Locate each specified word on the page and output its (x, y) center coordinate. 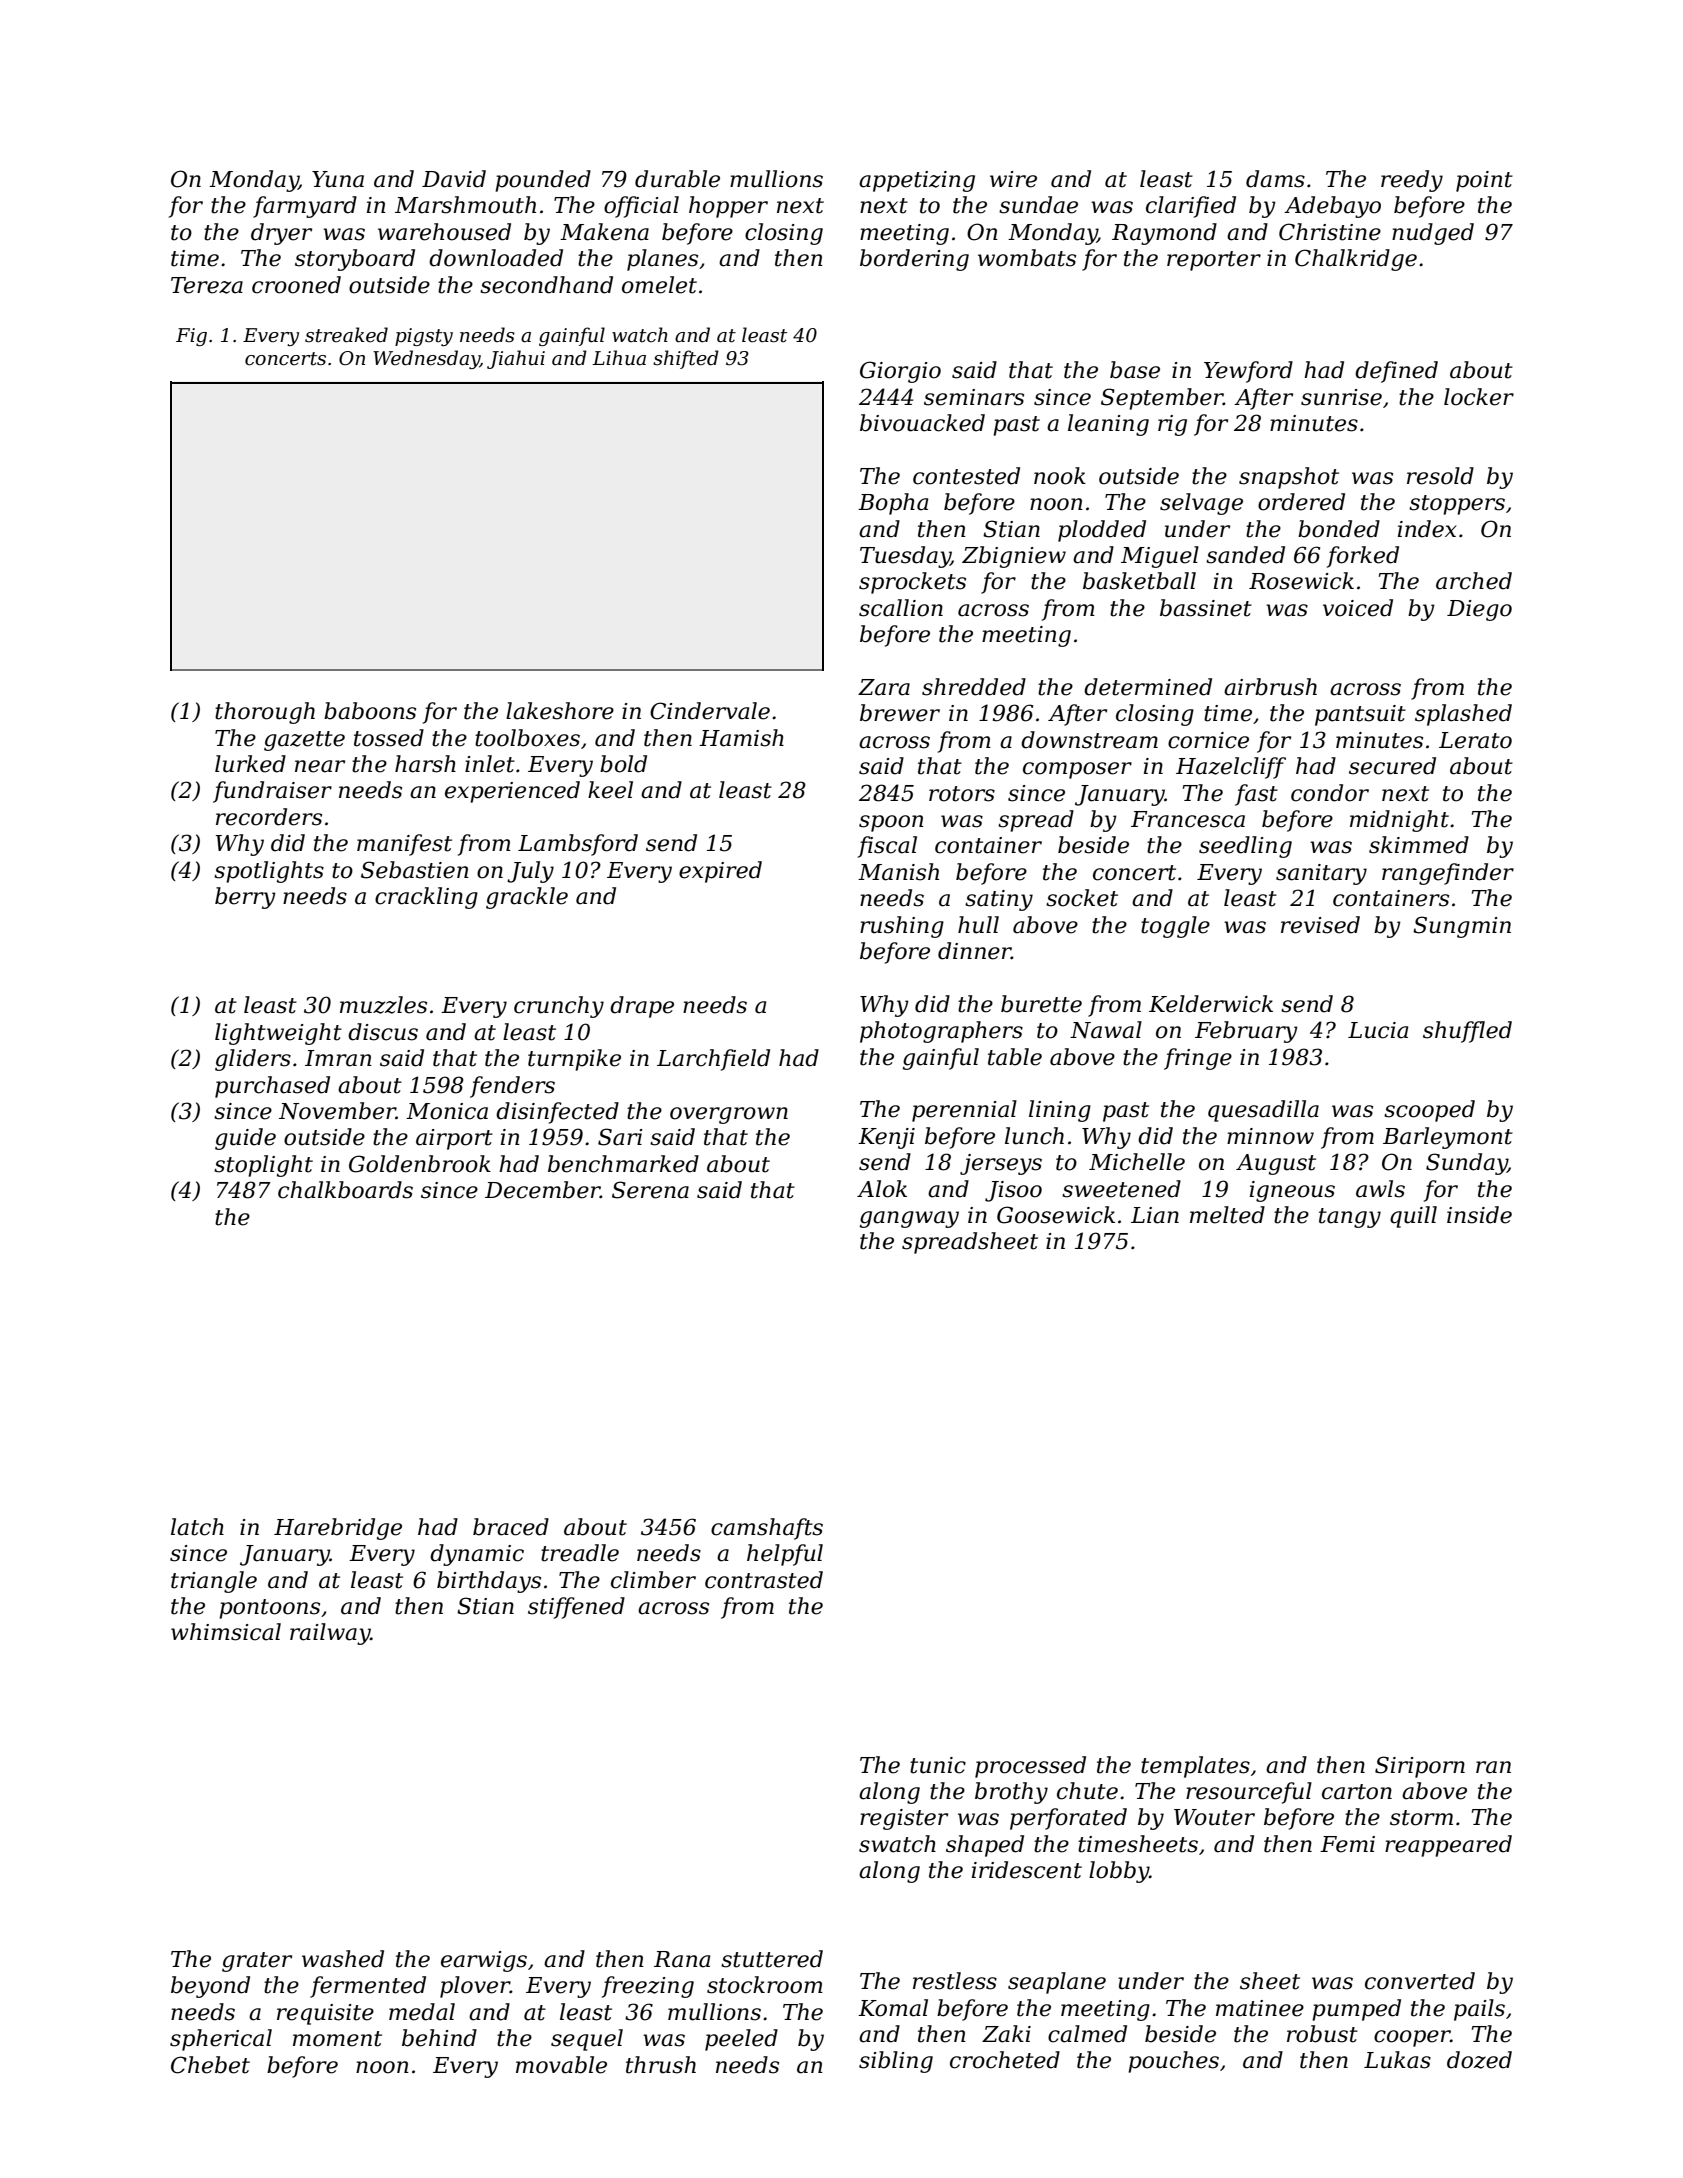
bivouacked (922, 423)
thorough (265, 713)
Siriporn (1420, 1767)
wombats (1027, 258)
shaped (985, 1846)
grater (257, 1962)
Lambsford (578, 845)
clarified (1191, 207)
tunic (938, 1765)
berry (245, 898)
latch (197, 1527)
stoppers (1457, 505)
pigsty (424, 337)
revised (1320, 925)
